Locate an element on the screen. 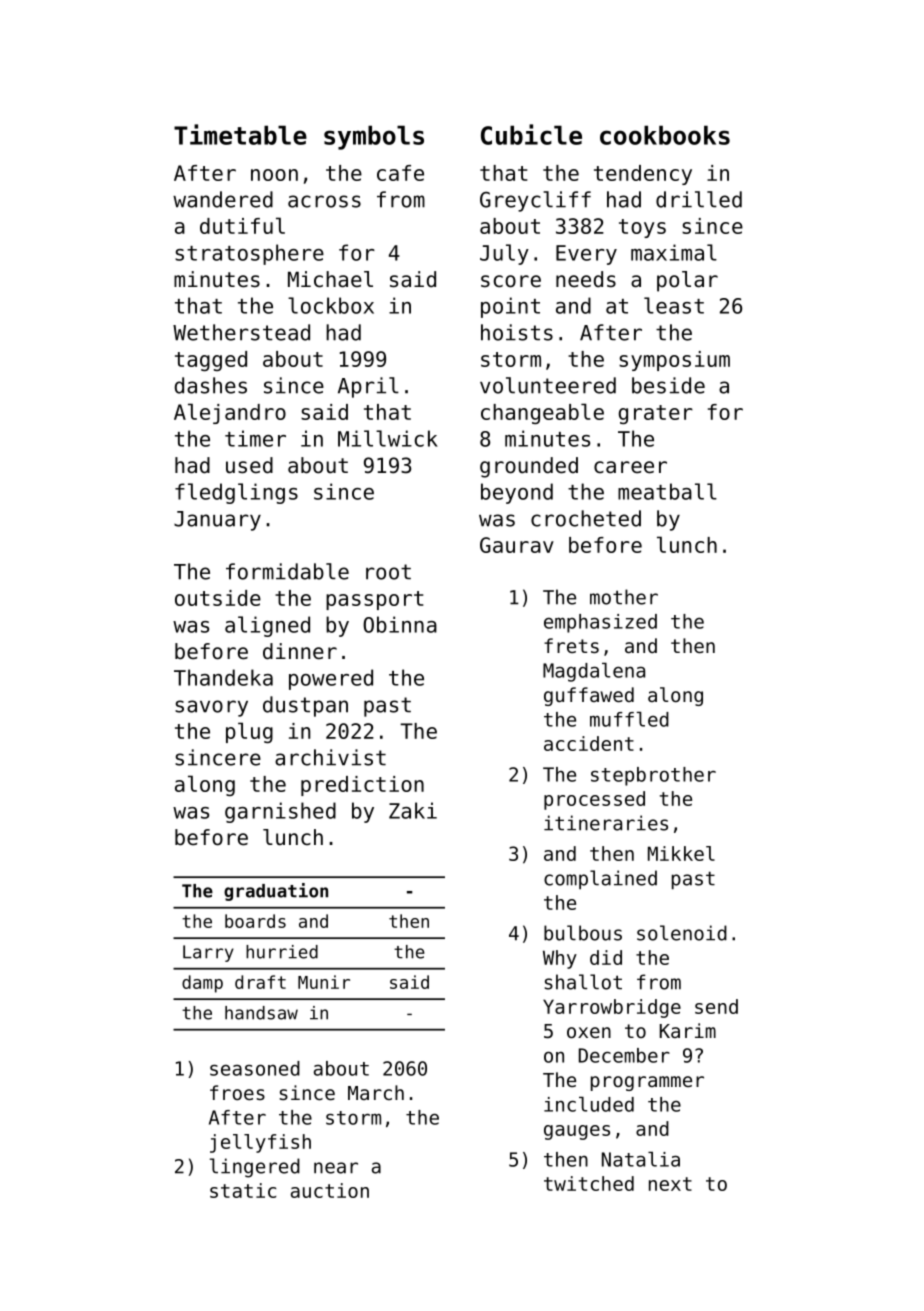 The image size is (924, 1311). January is located at coordinates (217, 521).
